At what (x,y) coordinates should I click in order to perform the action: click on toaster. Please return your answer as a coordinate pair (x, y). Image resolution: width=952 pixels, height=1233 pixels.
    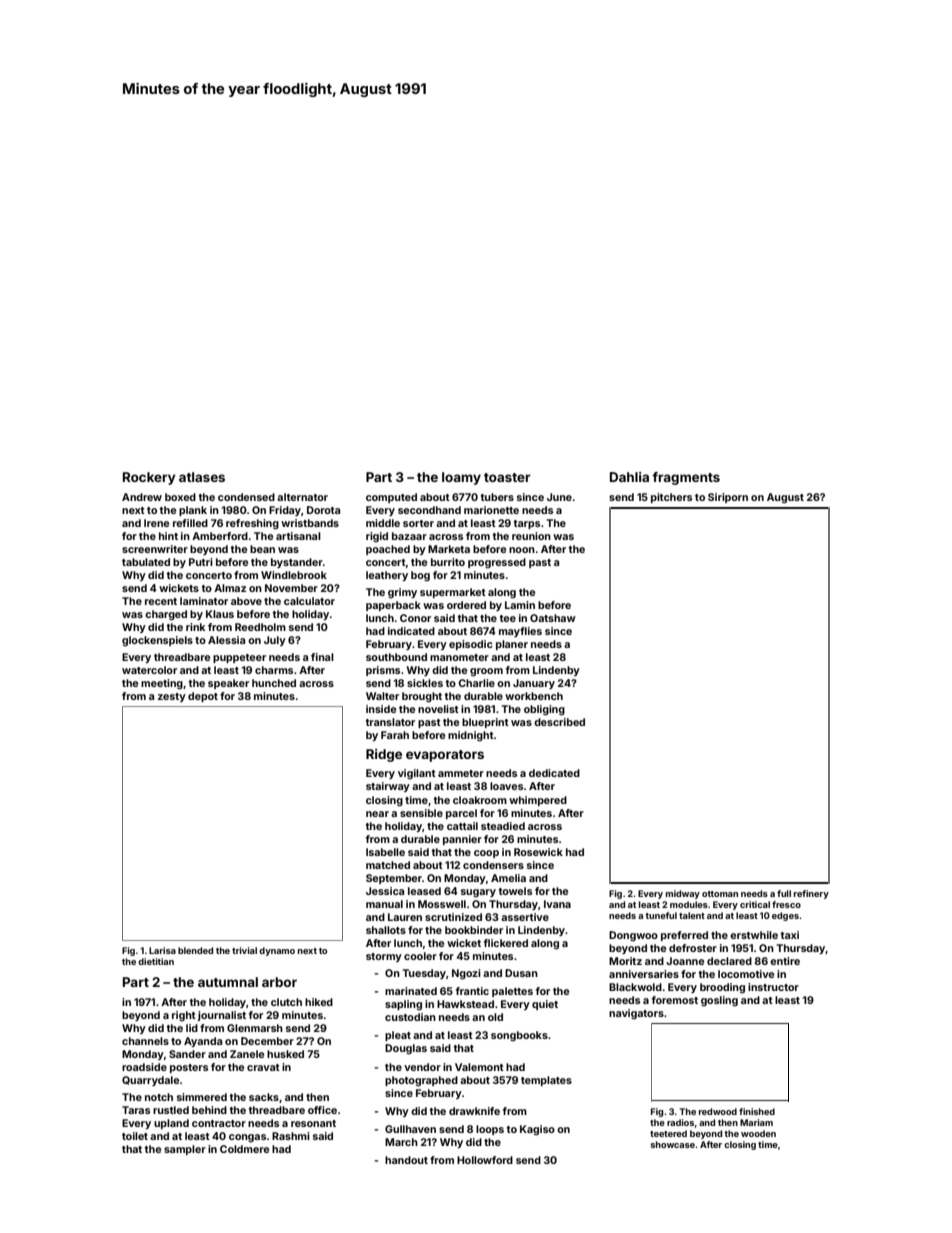
    Looking at the image, I should click on (507, 477).
